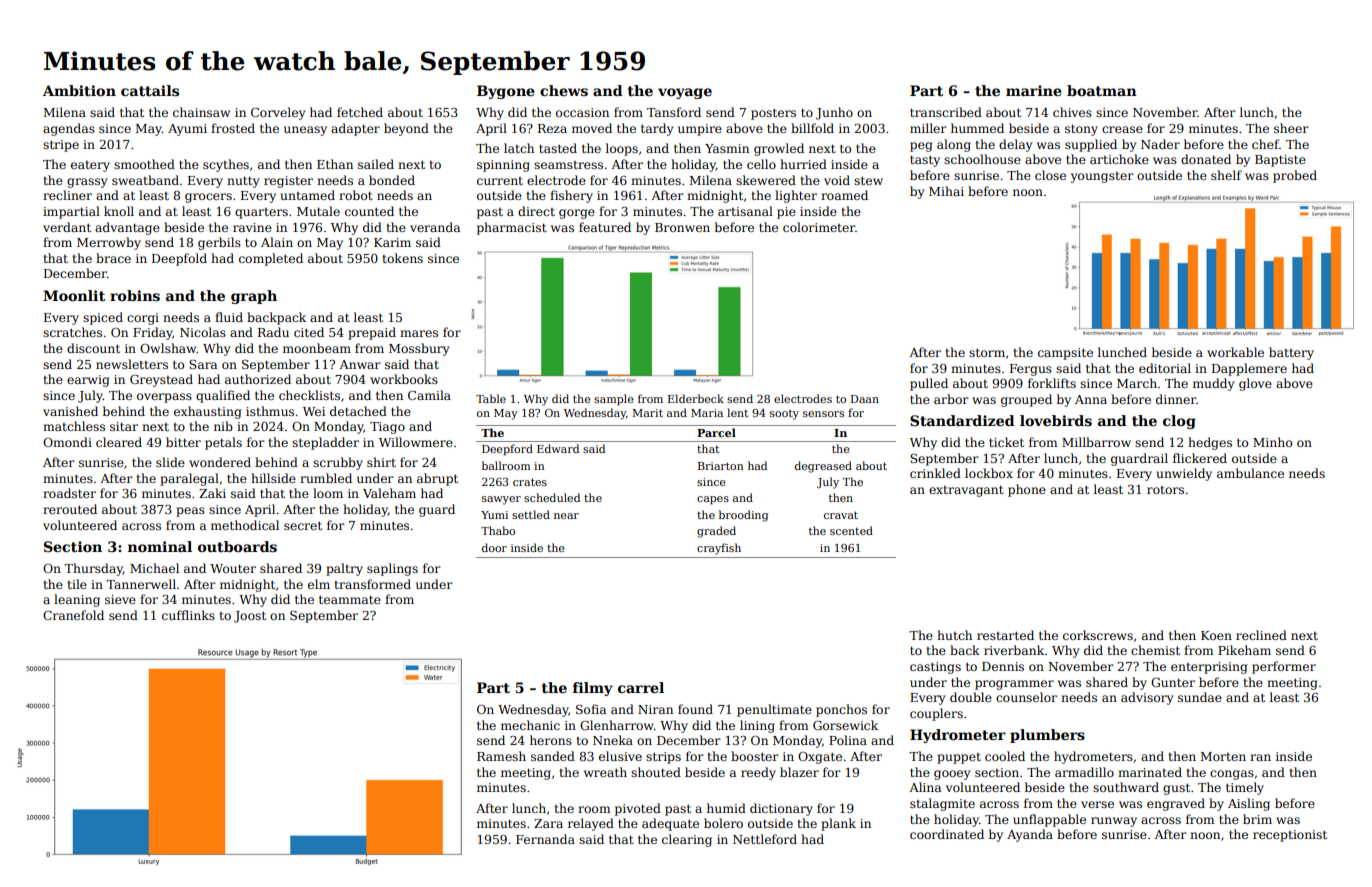  What do you see at coordinates (545, 839) in the screenshot?
I see `Fernanda` at bounding box center [545, 839].
